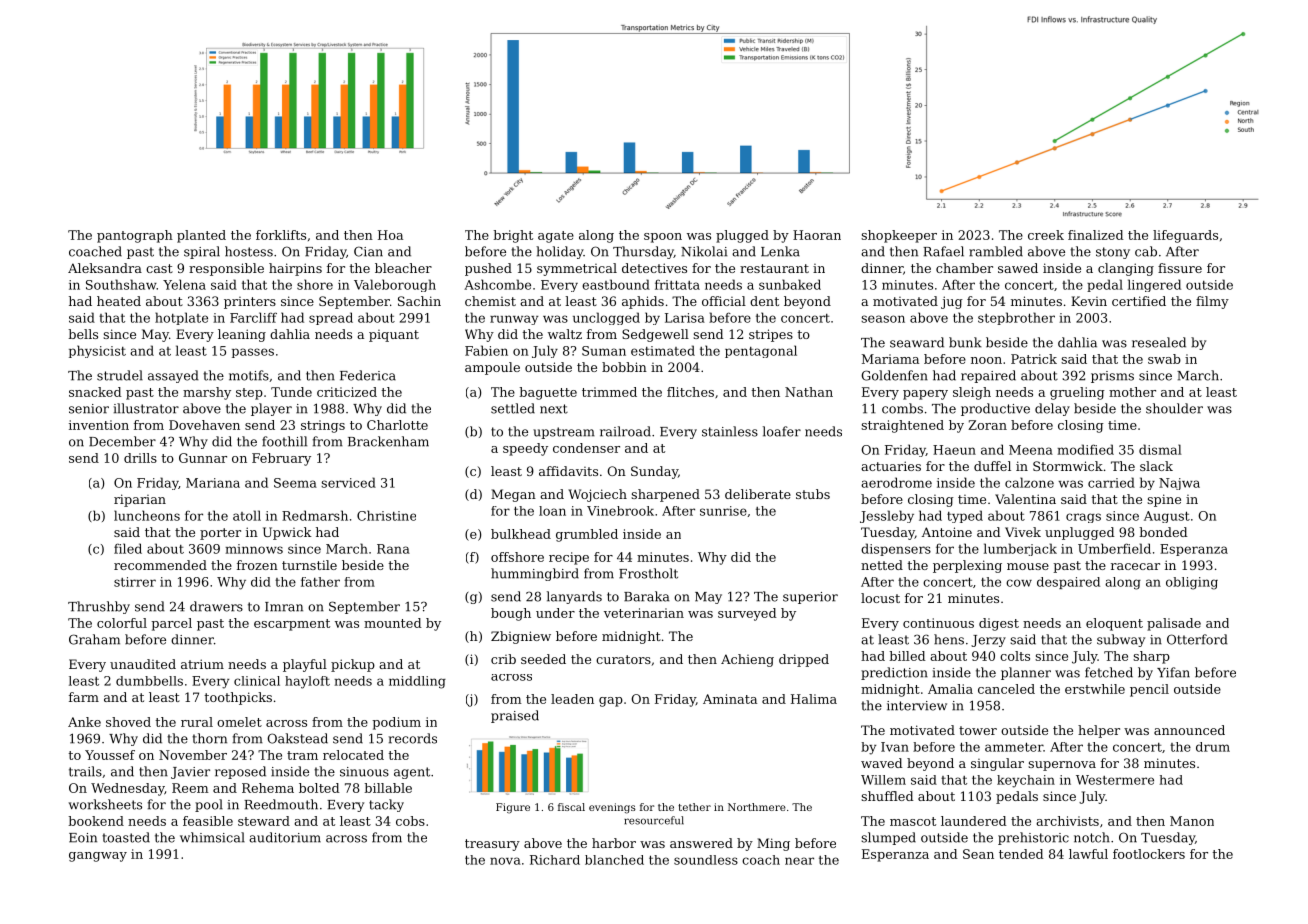 This screenshot has width=1308, height=924. What do you see at coordinates (390, 235) in the screenshot?
I see `Hoa` at bounding box center [390, 235].
